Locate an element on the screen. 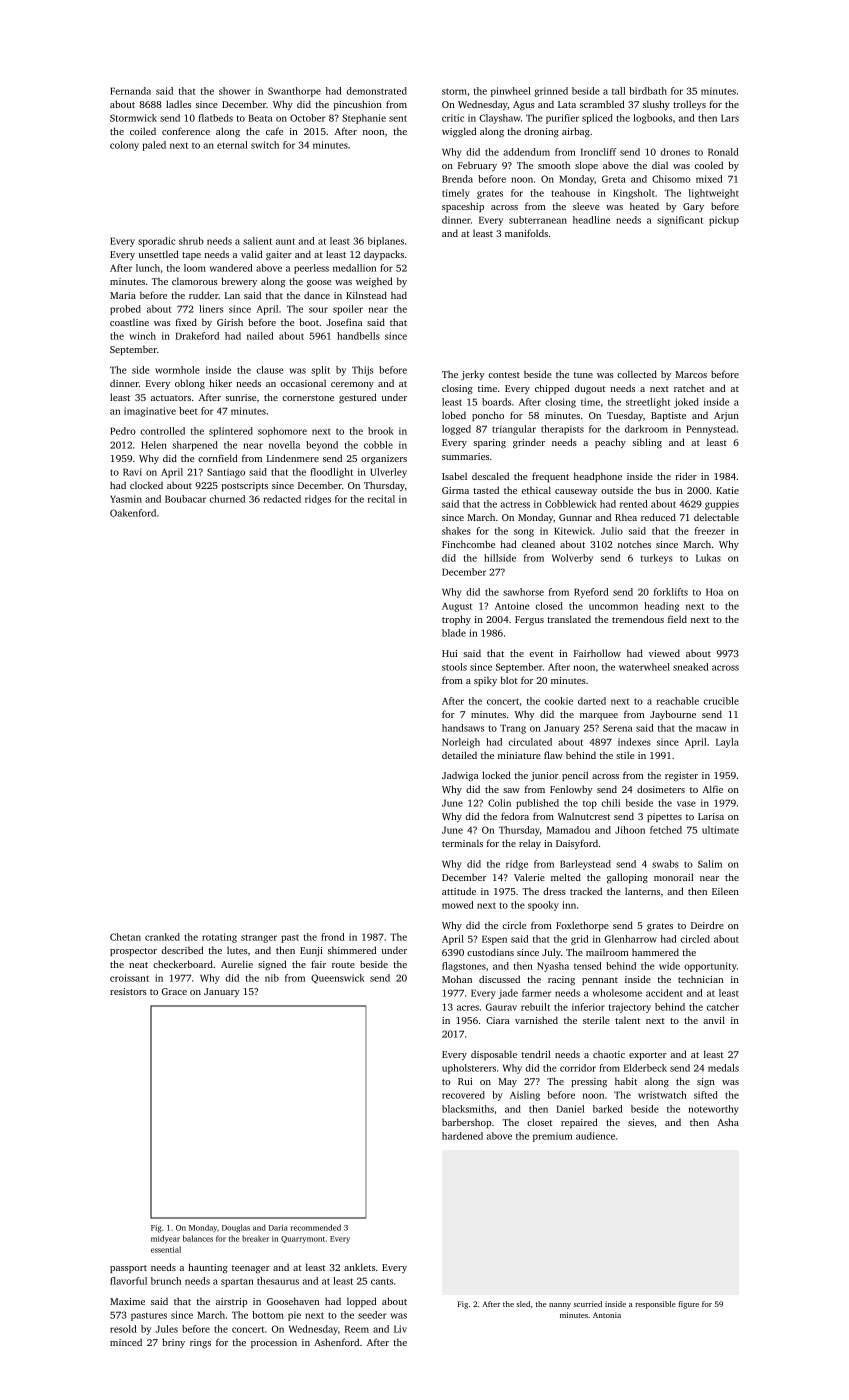  darted is located at coordinates (592, 701).
